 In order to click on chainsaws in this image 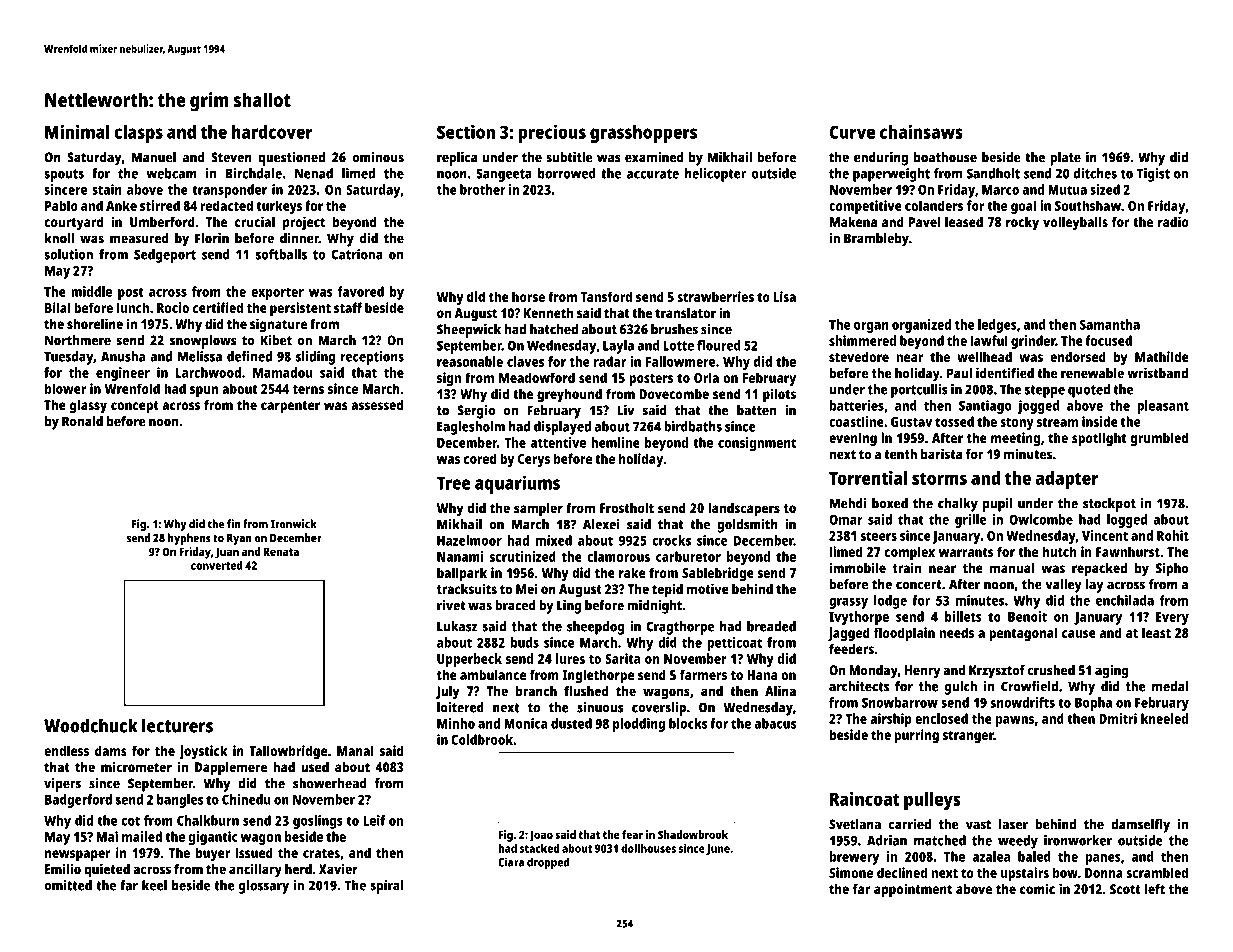, I will do `click(921, 131)`.
